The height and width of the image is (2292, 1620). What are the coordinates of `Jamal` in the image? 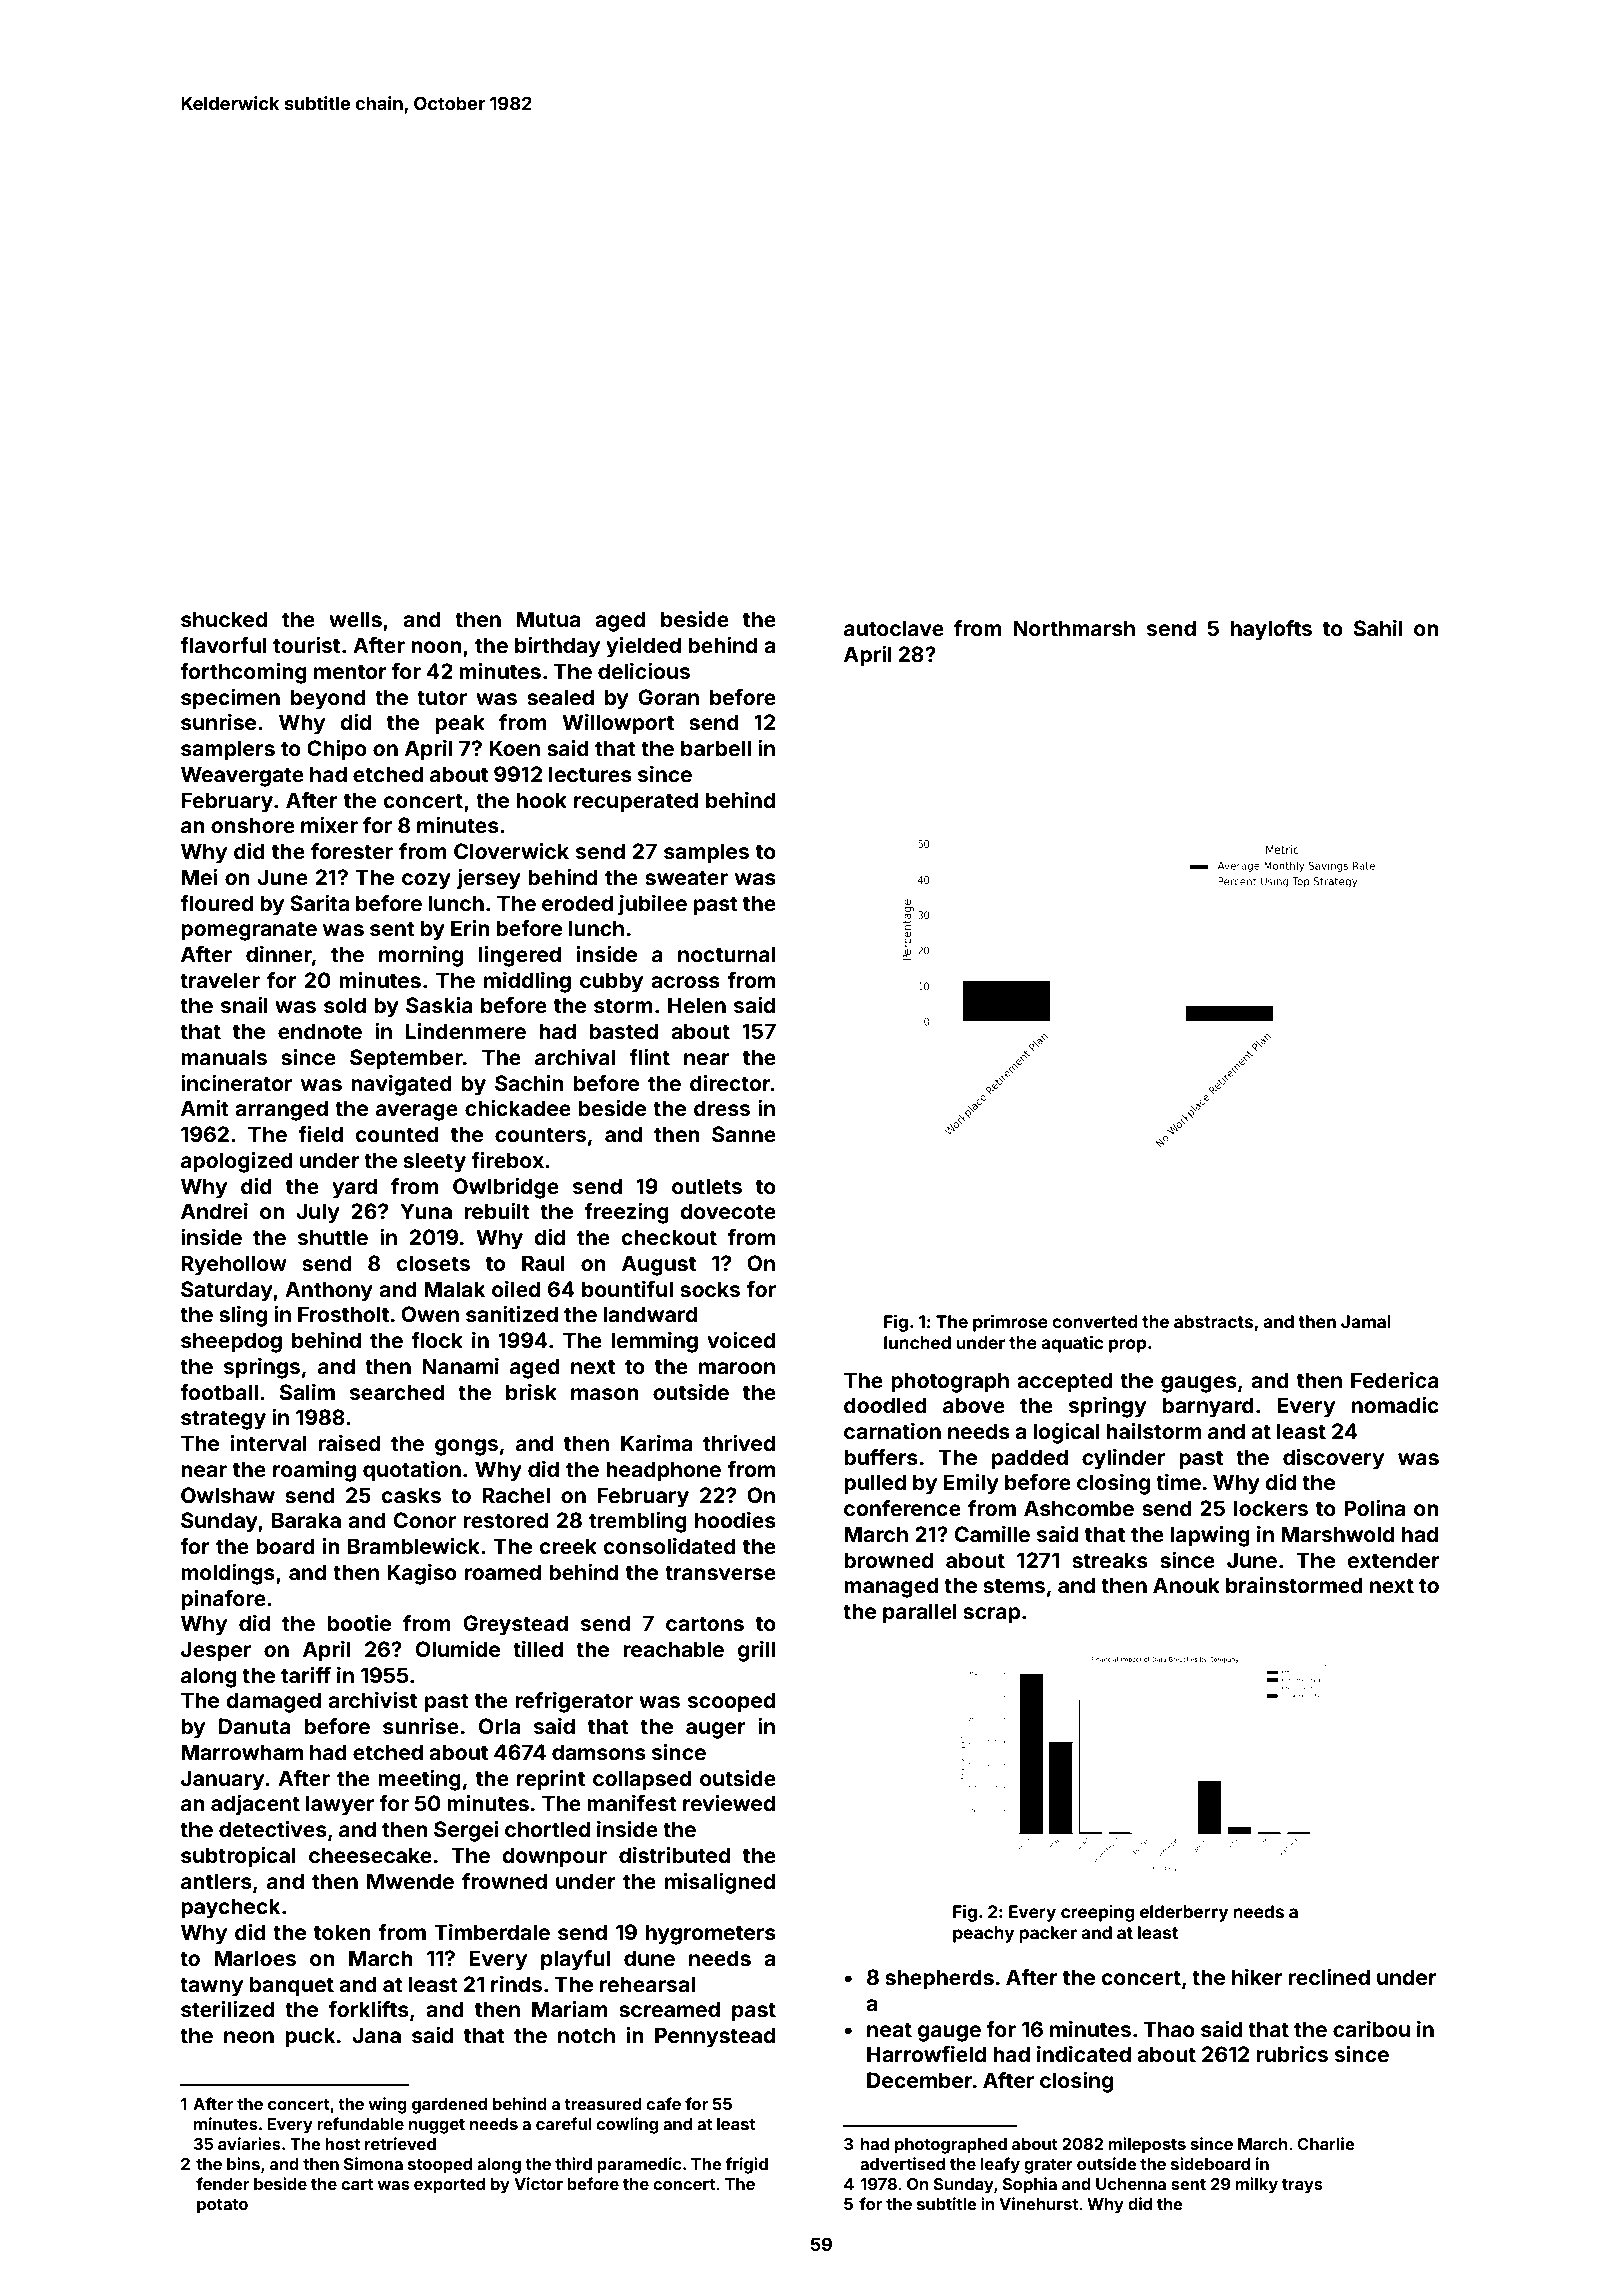 It's located at (1366, 1321).
